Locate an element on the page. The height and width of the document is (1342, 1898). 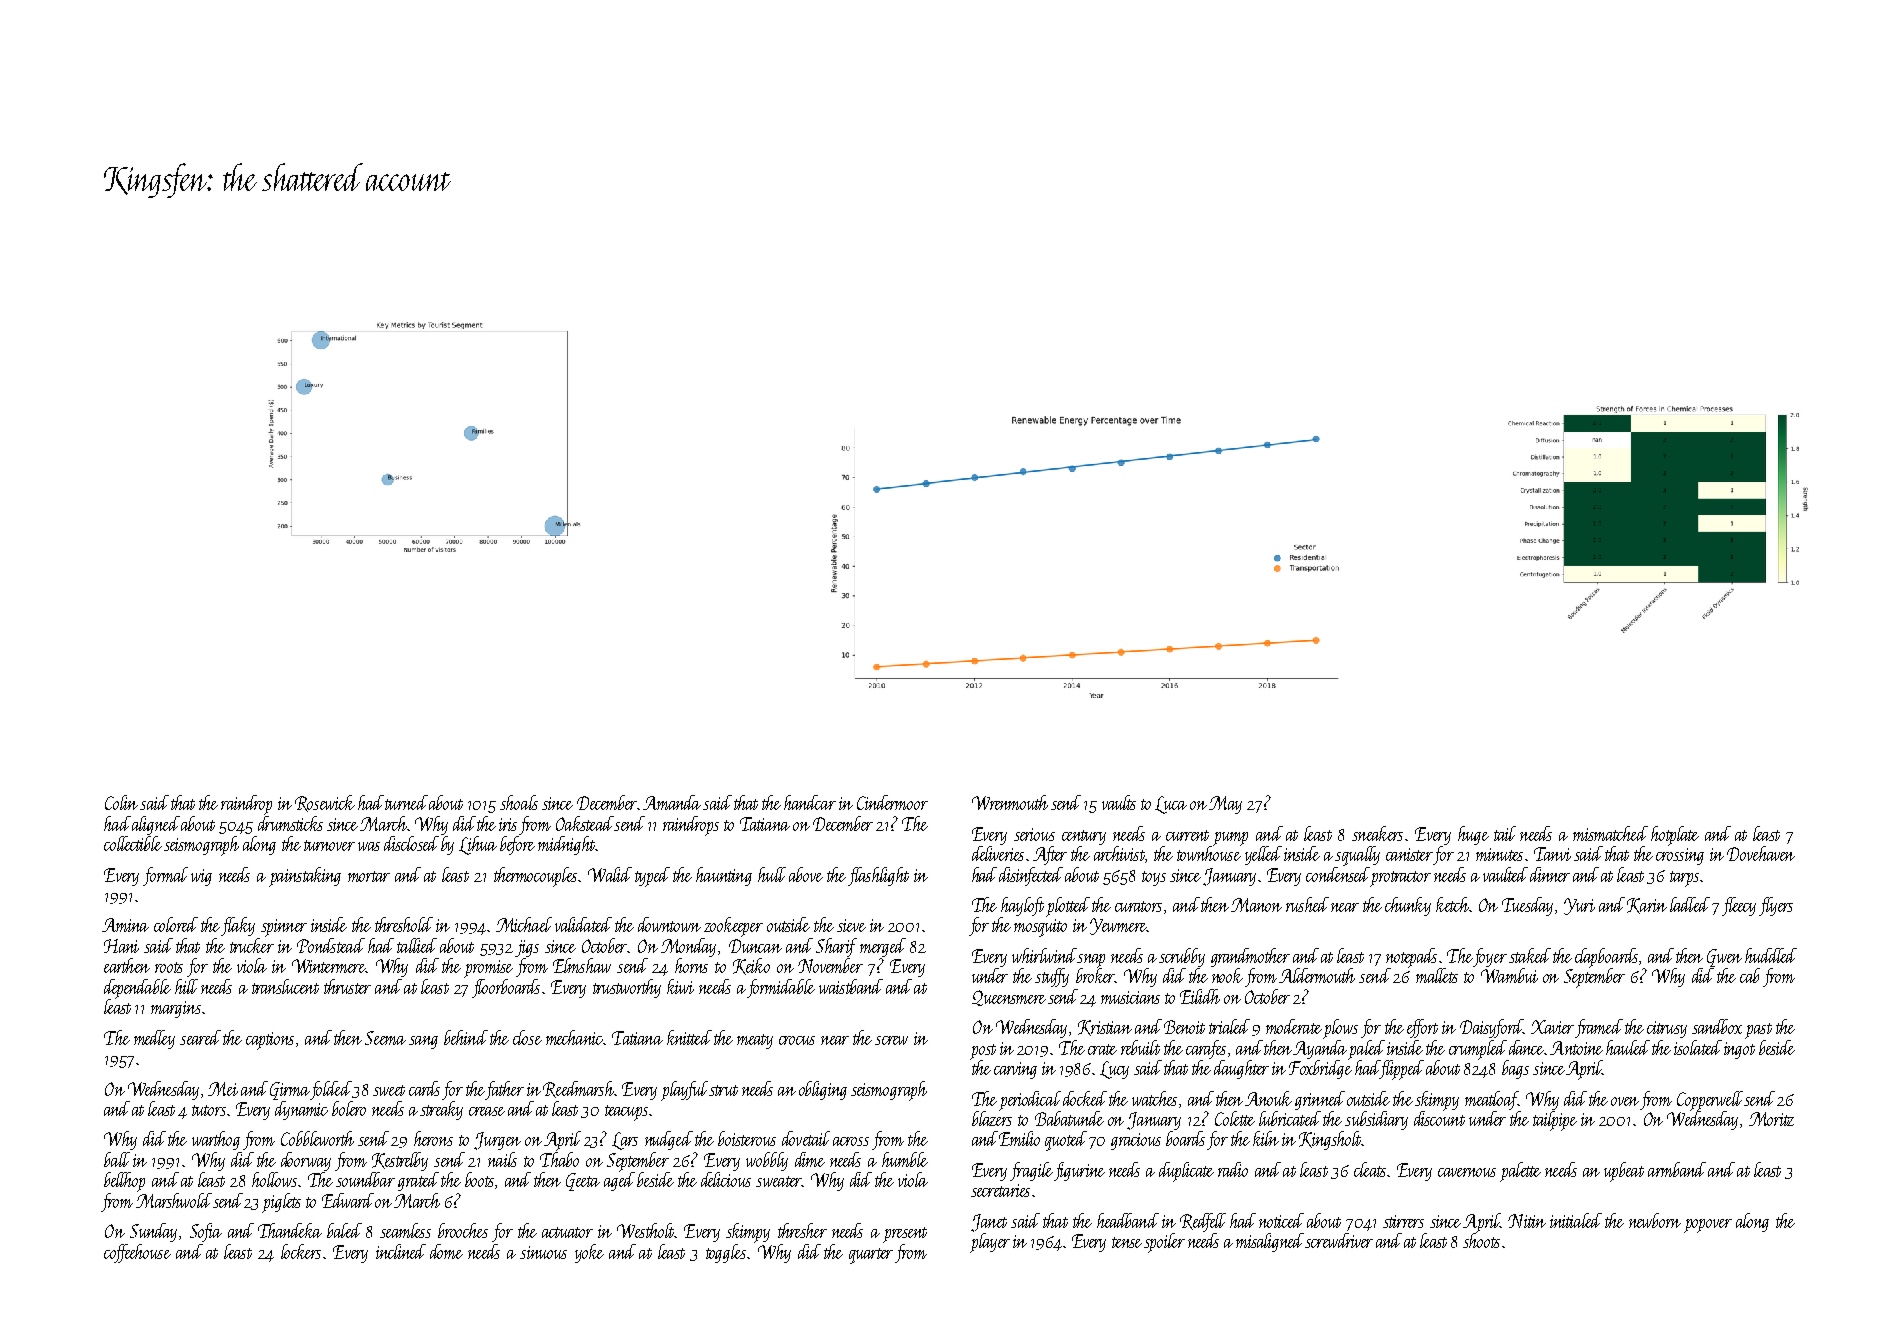
Cindermoor is located at coordinates (892, 802).
